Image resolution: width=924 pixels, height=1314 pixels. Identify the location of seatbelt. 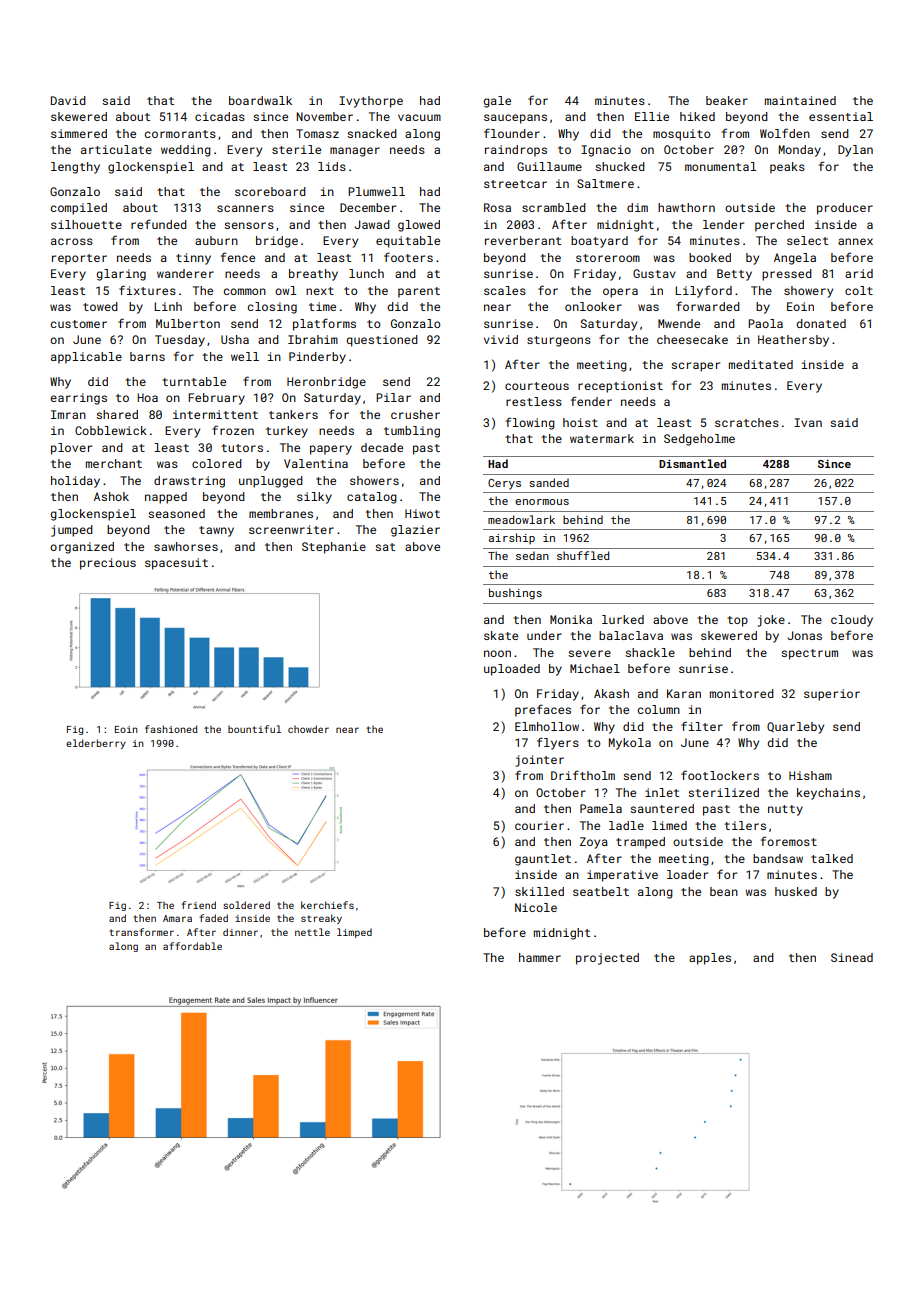
(601, 891).
